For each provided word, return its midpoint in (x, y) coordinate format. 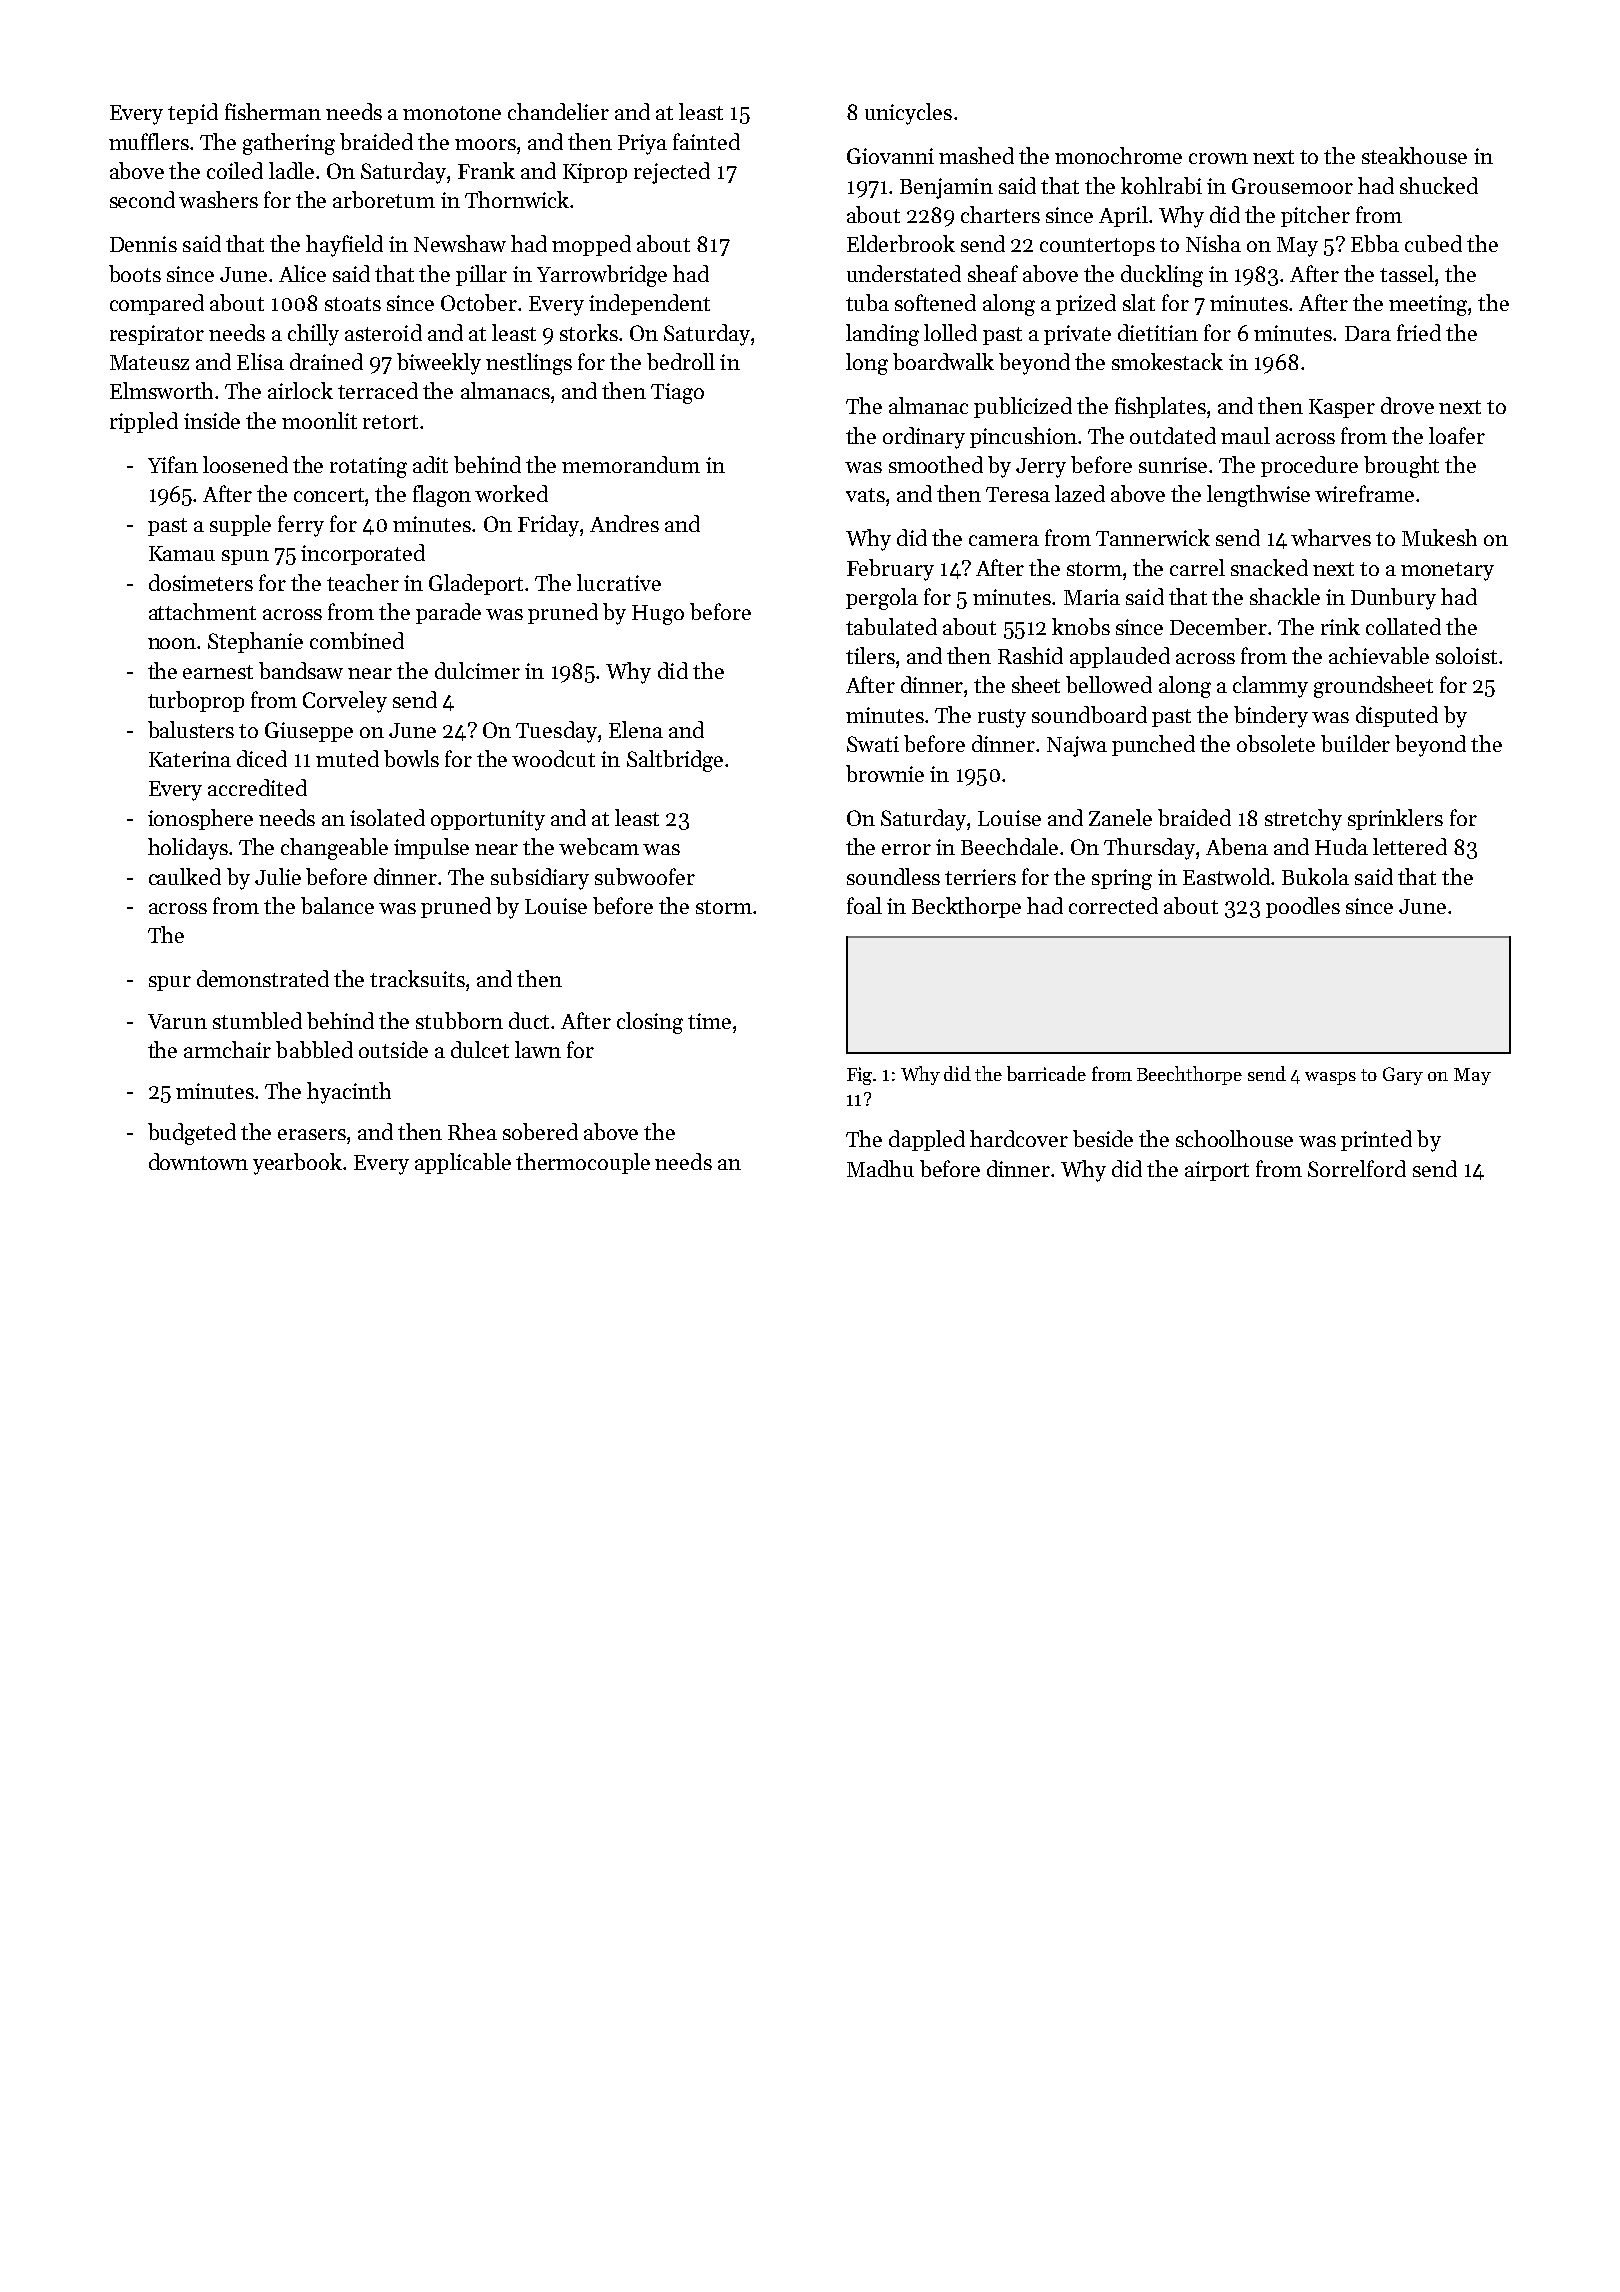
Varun (177, 1021)
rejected (672, 173)
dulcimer (477, 670)
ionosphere (200, 819)
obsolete (1276, 743)
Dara (1368, 333)
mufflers (149, 141)
